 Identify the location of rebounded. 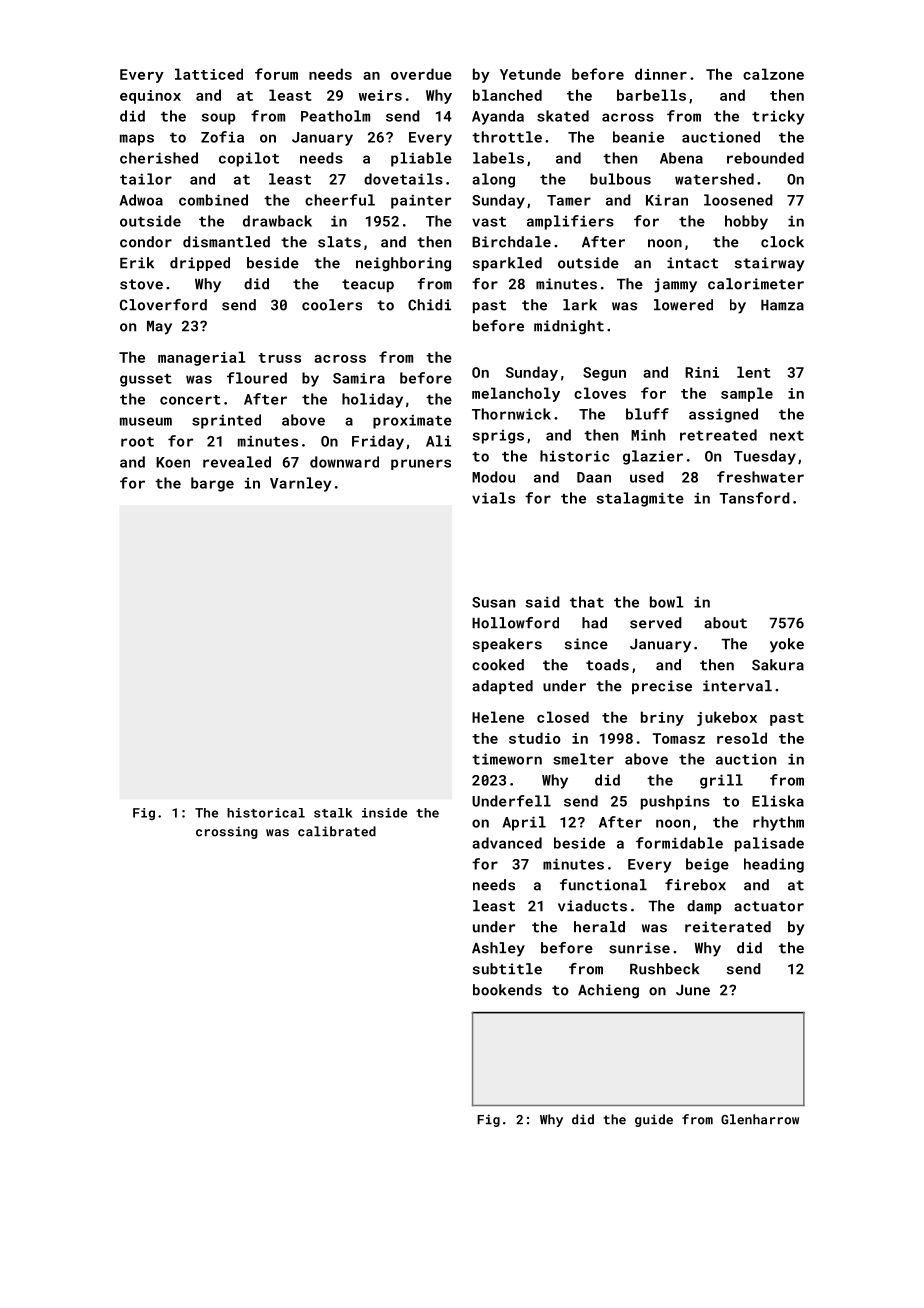
(765, 158).
